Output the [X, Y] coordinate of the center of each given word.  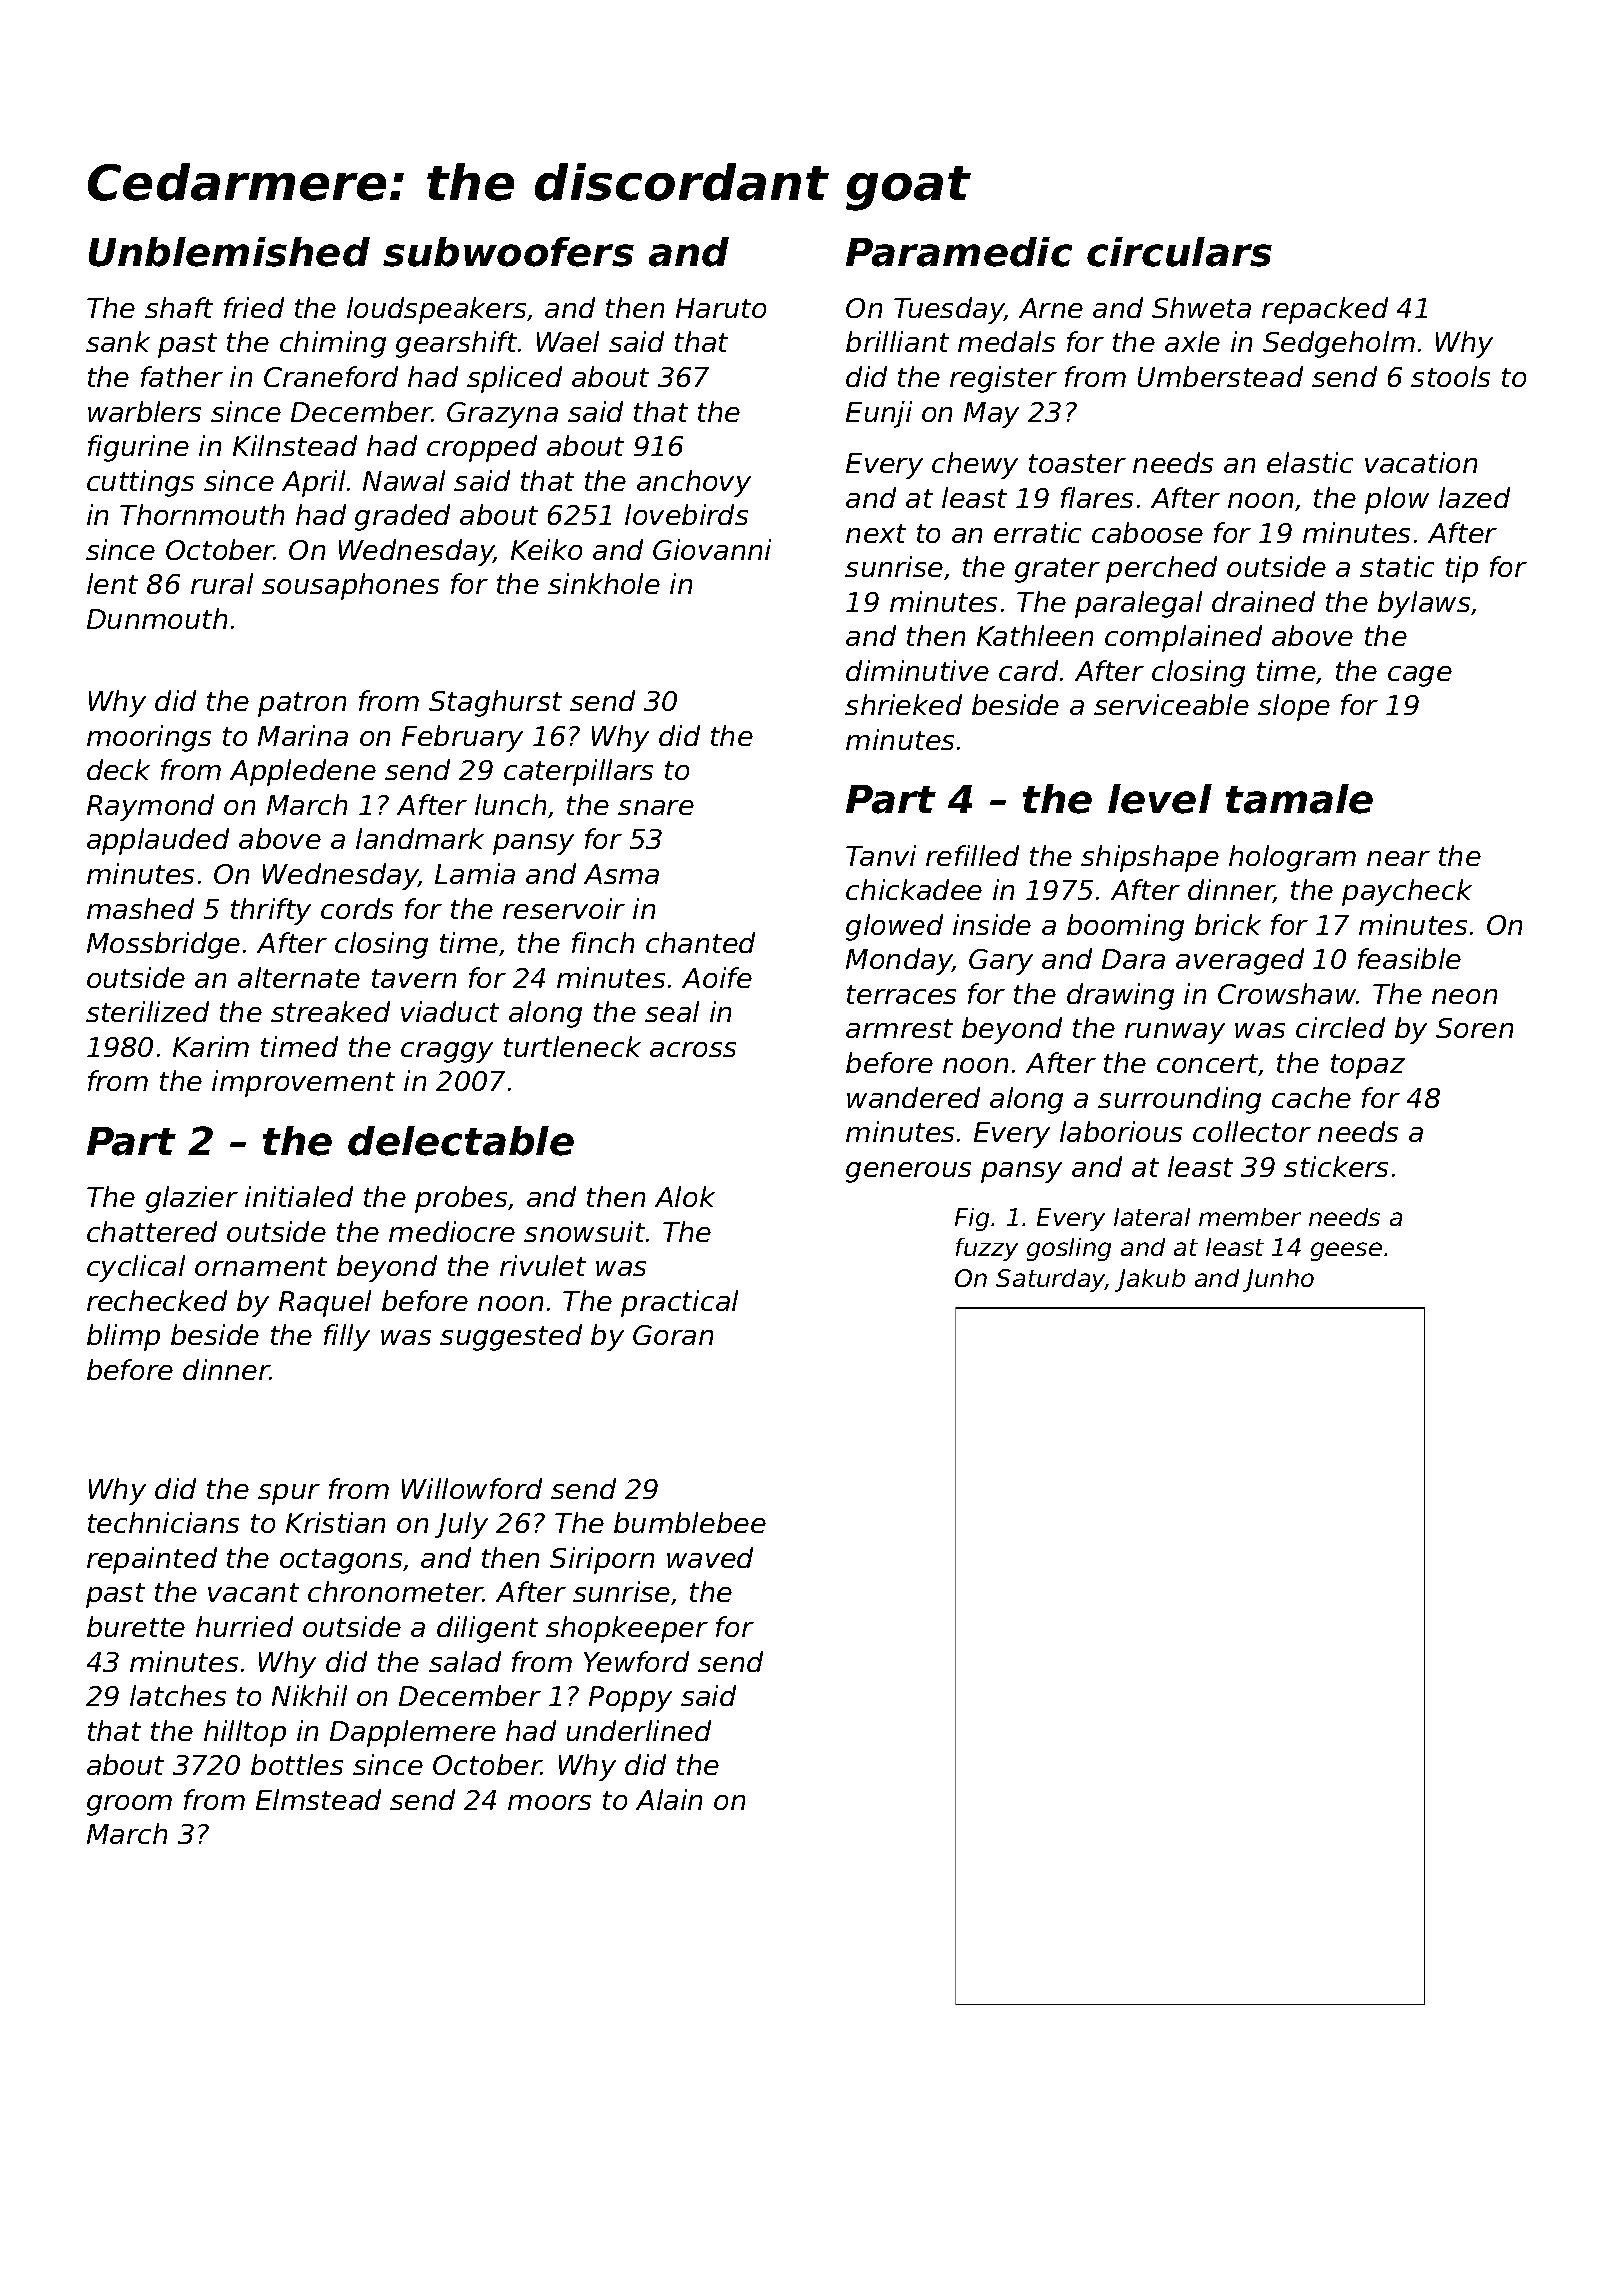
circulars [1179, 252]
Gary [1001, 962]
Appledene [303, 772]
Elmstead [318, 1799]
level [1160, 799]
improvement [303, 1083]
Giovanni [712, 549]
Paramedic [959, 252]
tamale [1299, 799]
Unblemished [229, 252]
